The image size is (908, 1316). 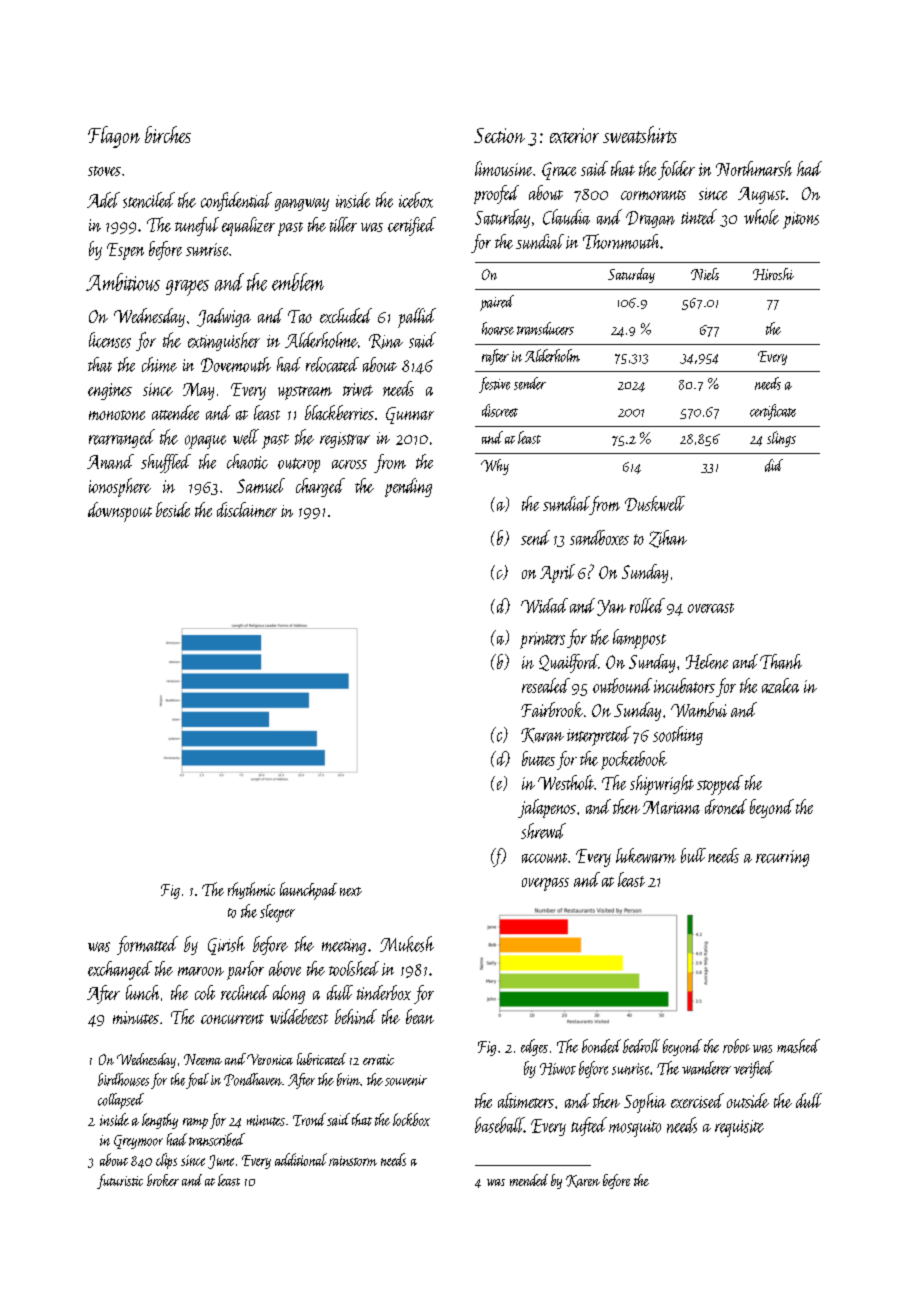 I want to click on requisite, so click(x=739, y=1128).
